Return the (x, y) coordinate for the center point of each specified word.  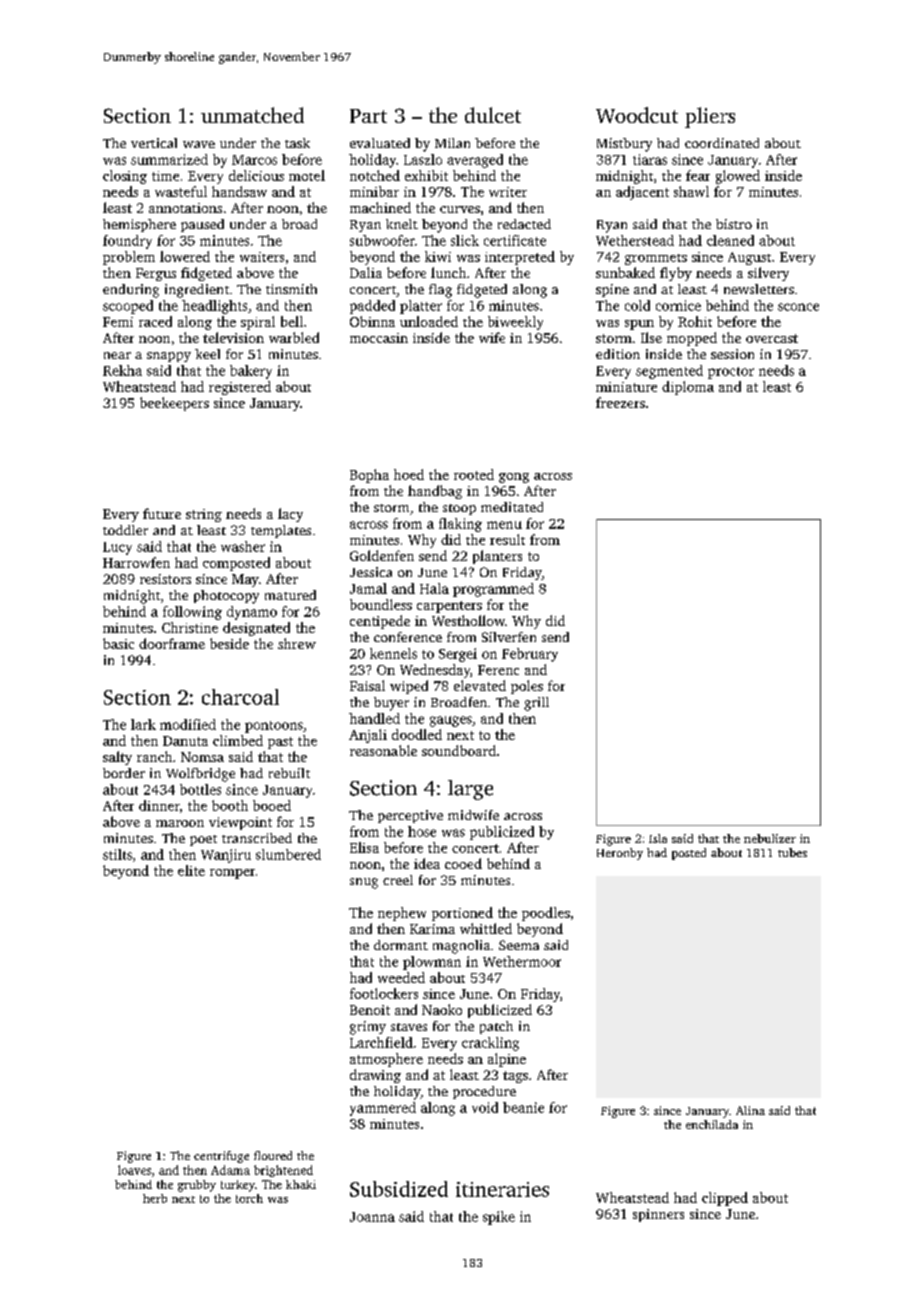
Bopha (369, 476)
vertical (154, 143)
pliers (710, 117)
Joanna (372, 1217)
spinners (658, 1215)
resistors (165, 579)
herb (155, 1198)
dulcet (493, 115)
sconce (798, 307)
